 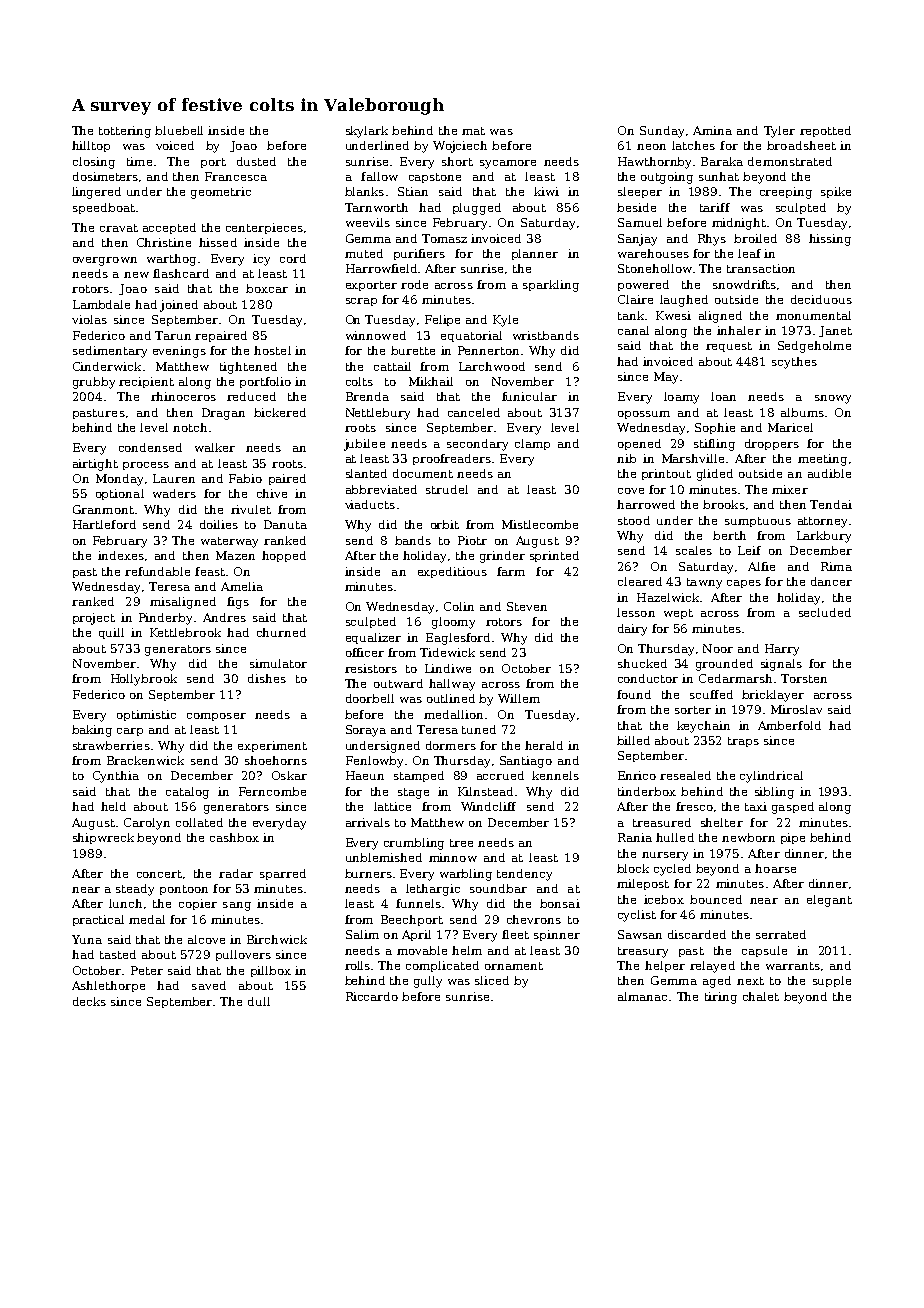 What do you see at coordinates (150, 447) in the document?
I see `condensed` at bounding box center [150, 447].
